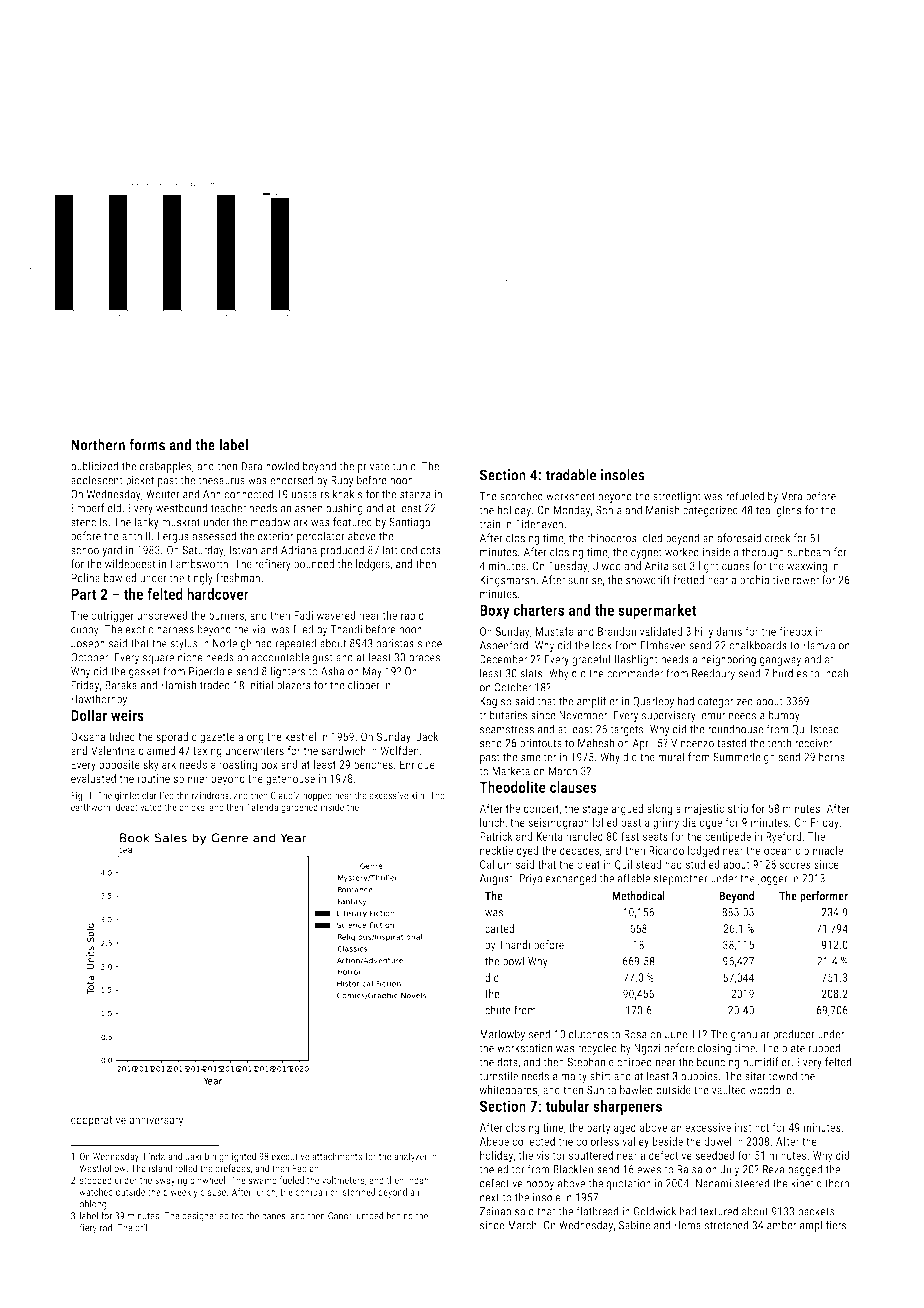 Image resolution: width=924 pixels, height=1308 pixels. I want to click on howled, so click(282, 466).
